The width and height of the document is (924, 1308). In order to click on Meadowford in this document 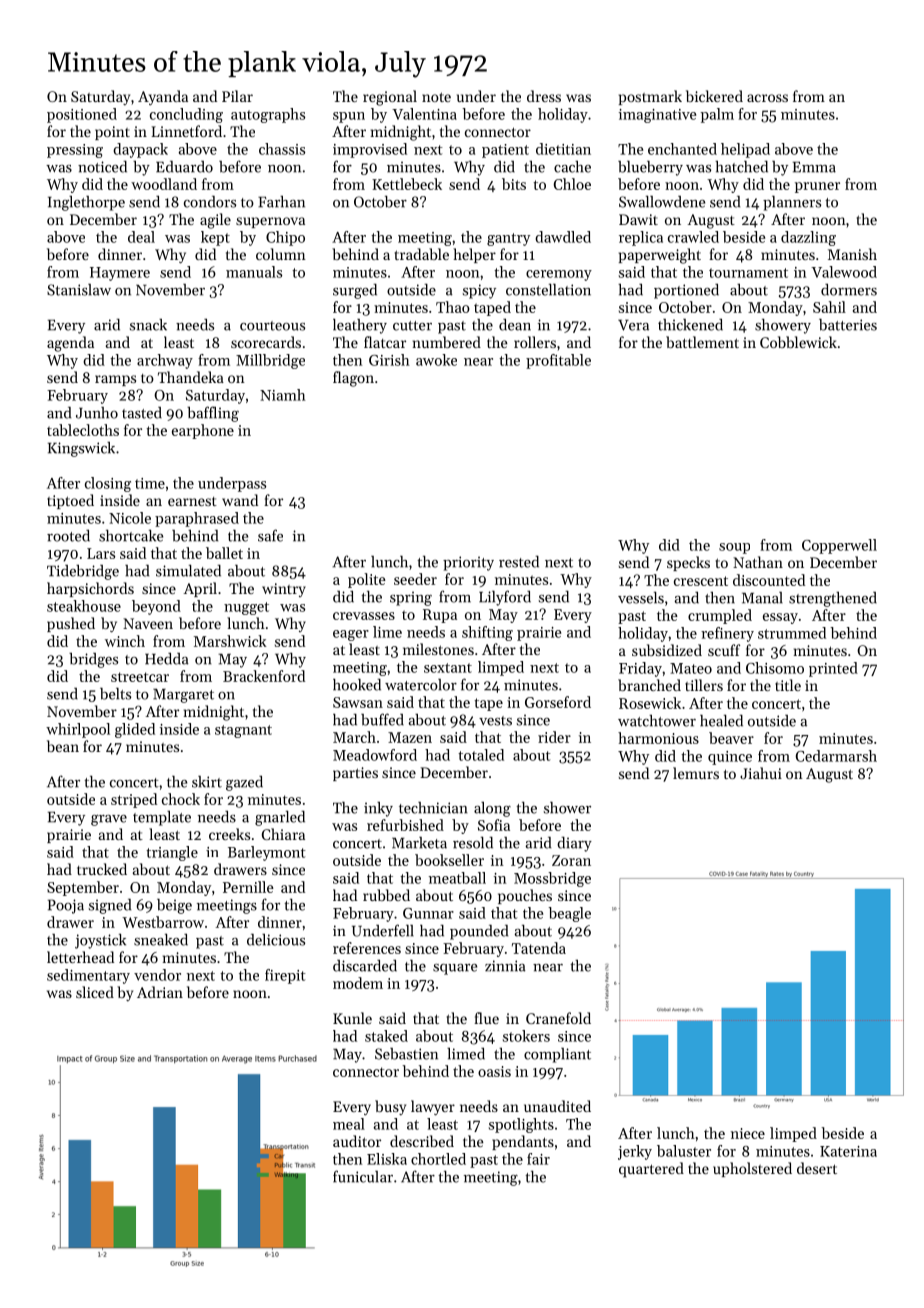, I will do `click(375, 755)`.
